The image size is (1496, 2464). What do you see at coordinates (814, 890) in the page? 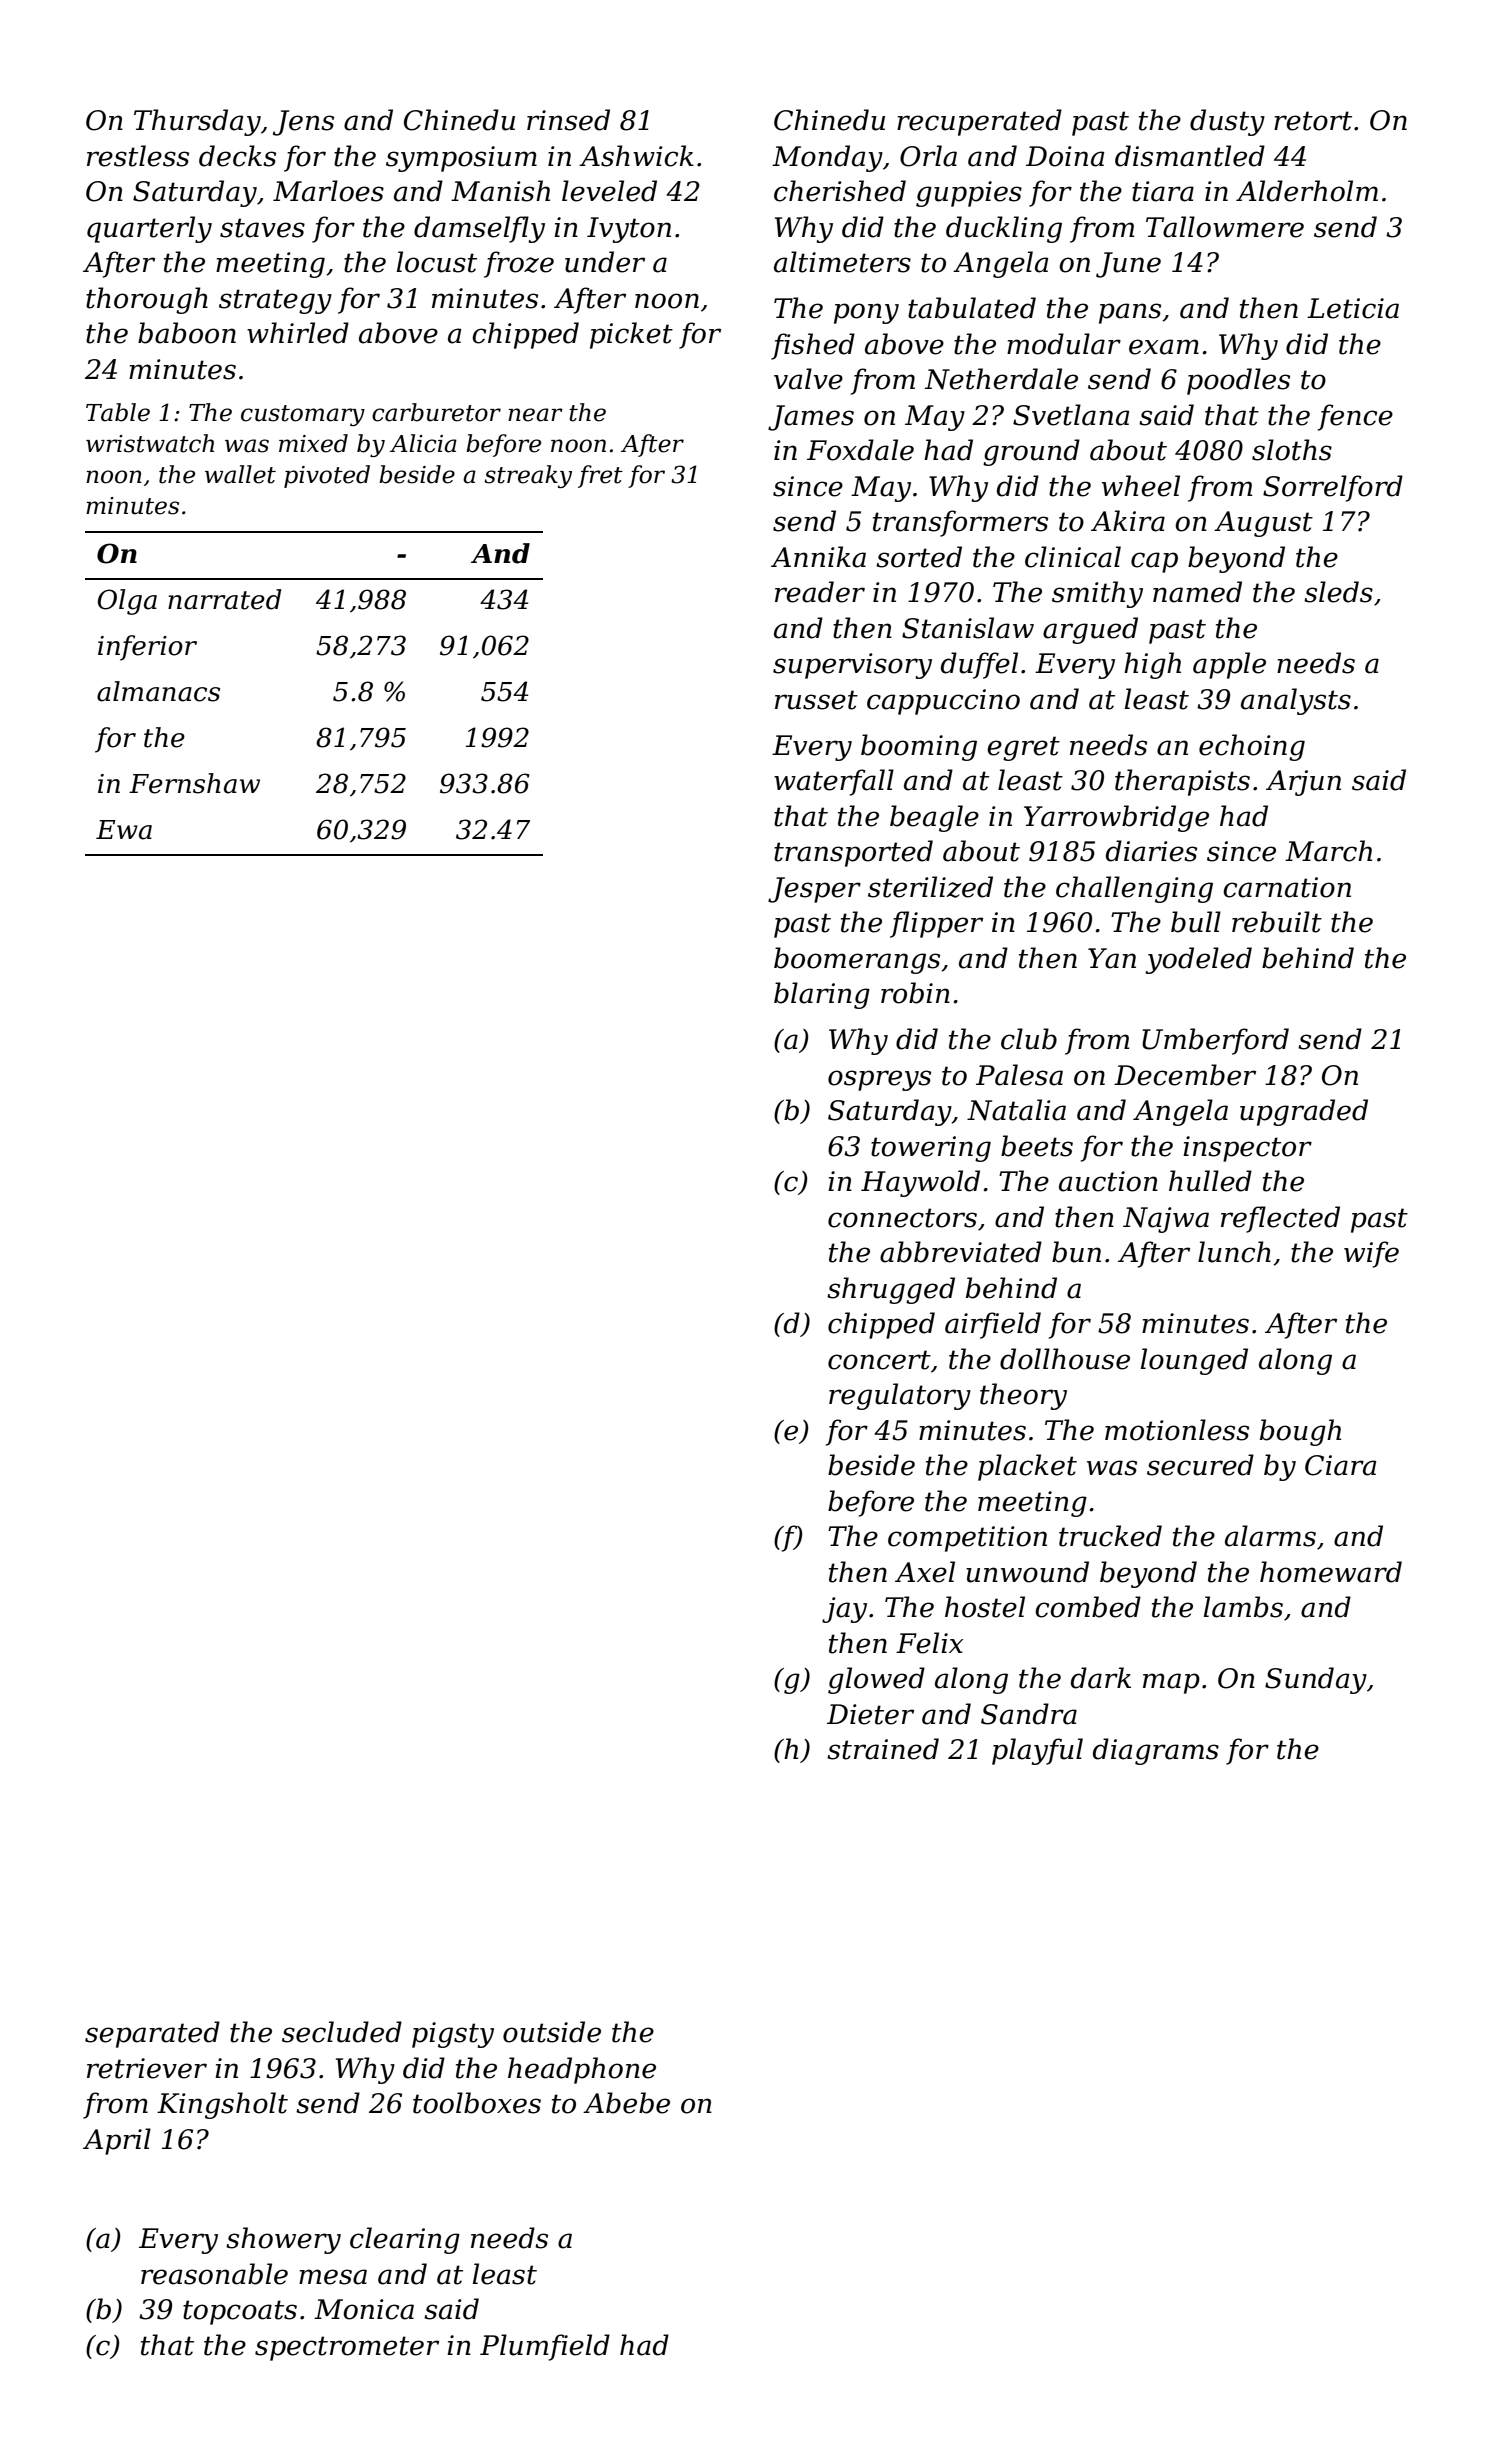
I see `Jesper` at bounding box center [814, 890].
